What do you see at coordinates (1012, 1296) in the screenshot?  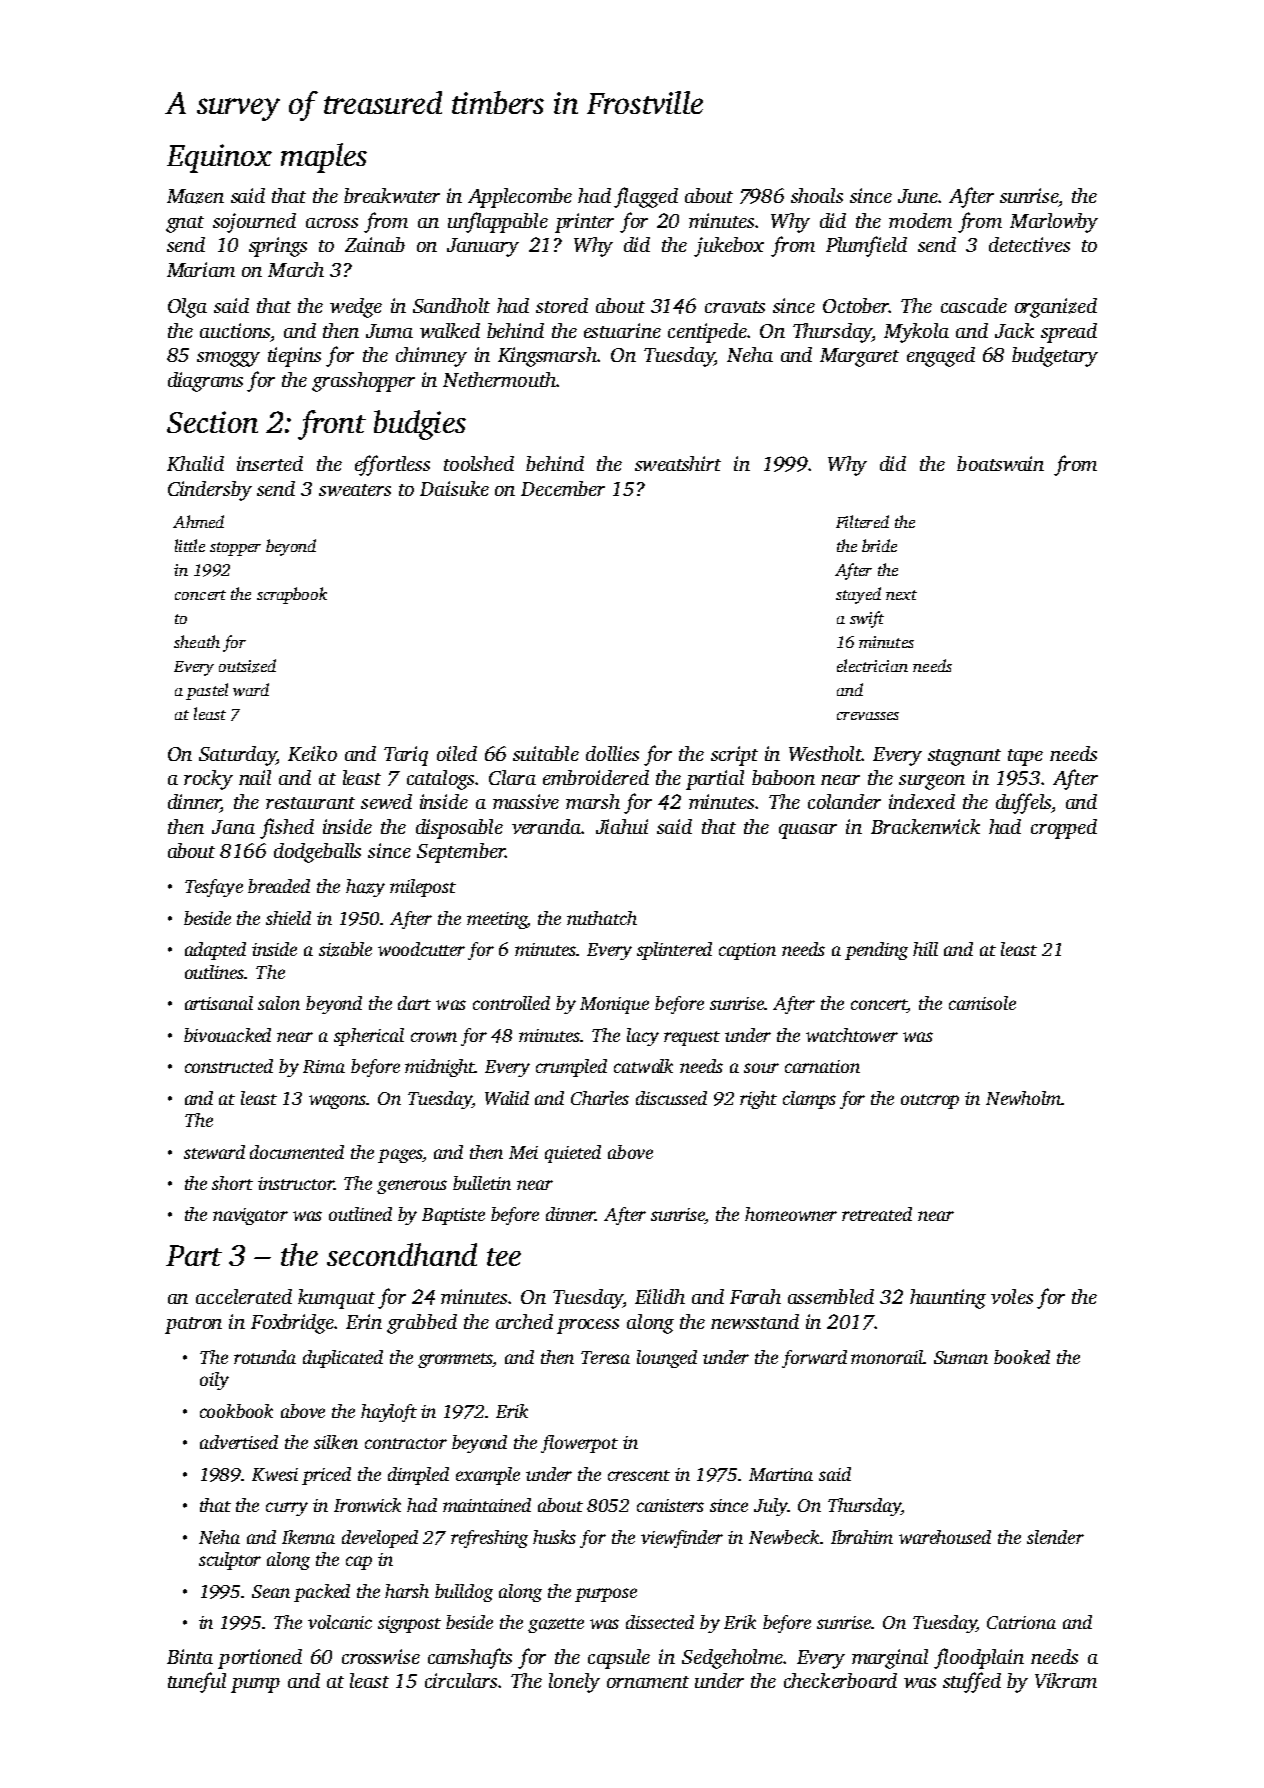 I see `voles` at bounding box center [1012, 1296].
